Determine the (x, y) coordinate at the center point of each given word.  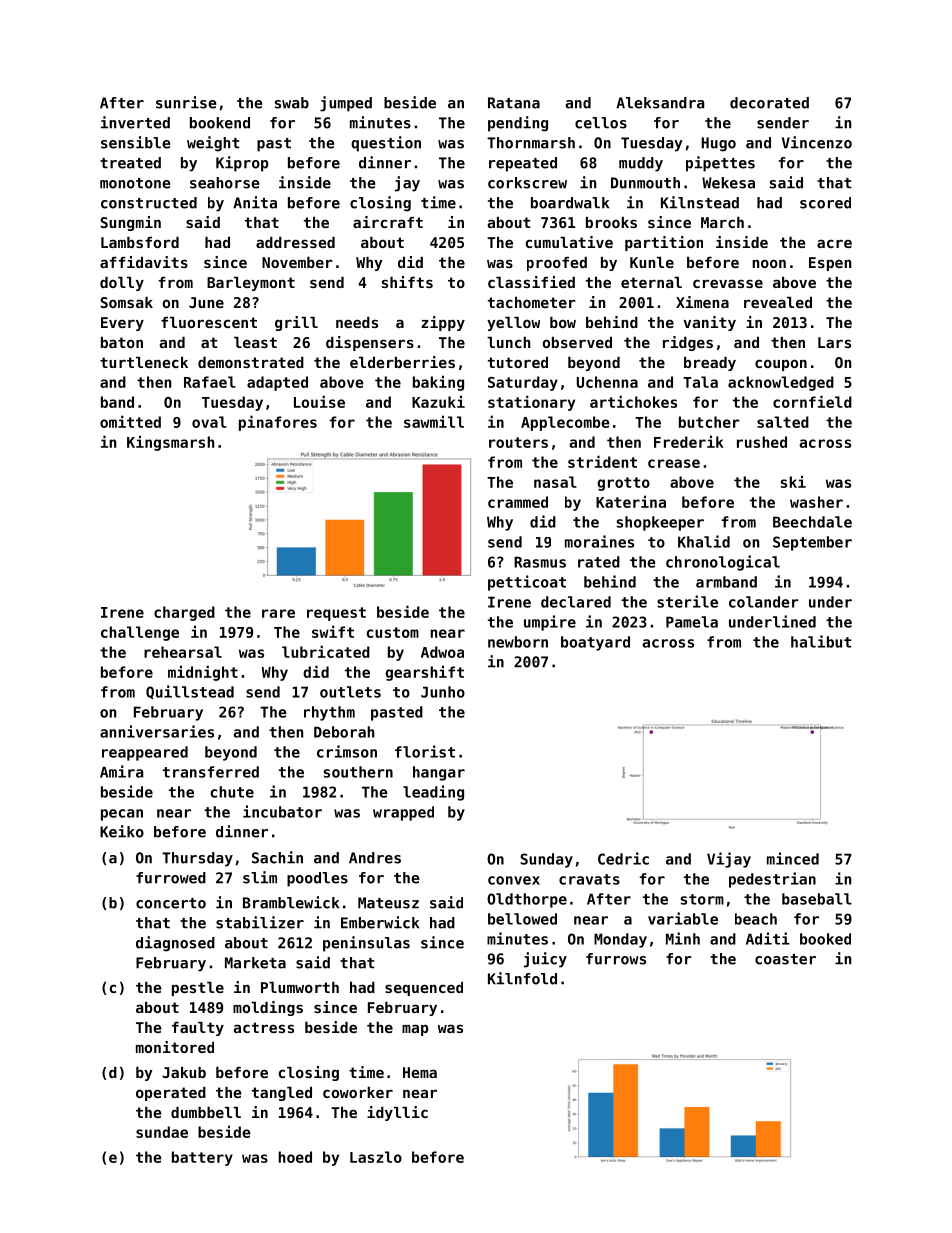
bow (563, 322)
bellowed (522, 919)
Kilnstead (700, 202)
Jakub (184, 1072)
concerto (171, 903)
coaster (785, 959)
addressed (295, 242)
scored (825, 203)
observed (577, 342)
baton (122, 342)
